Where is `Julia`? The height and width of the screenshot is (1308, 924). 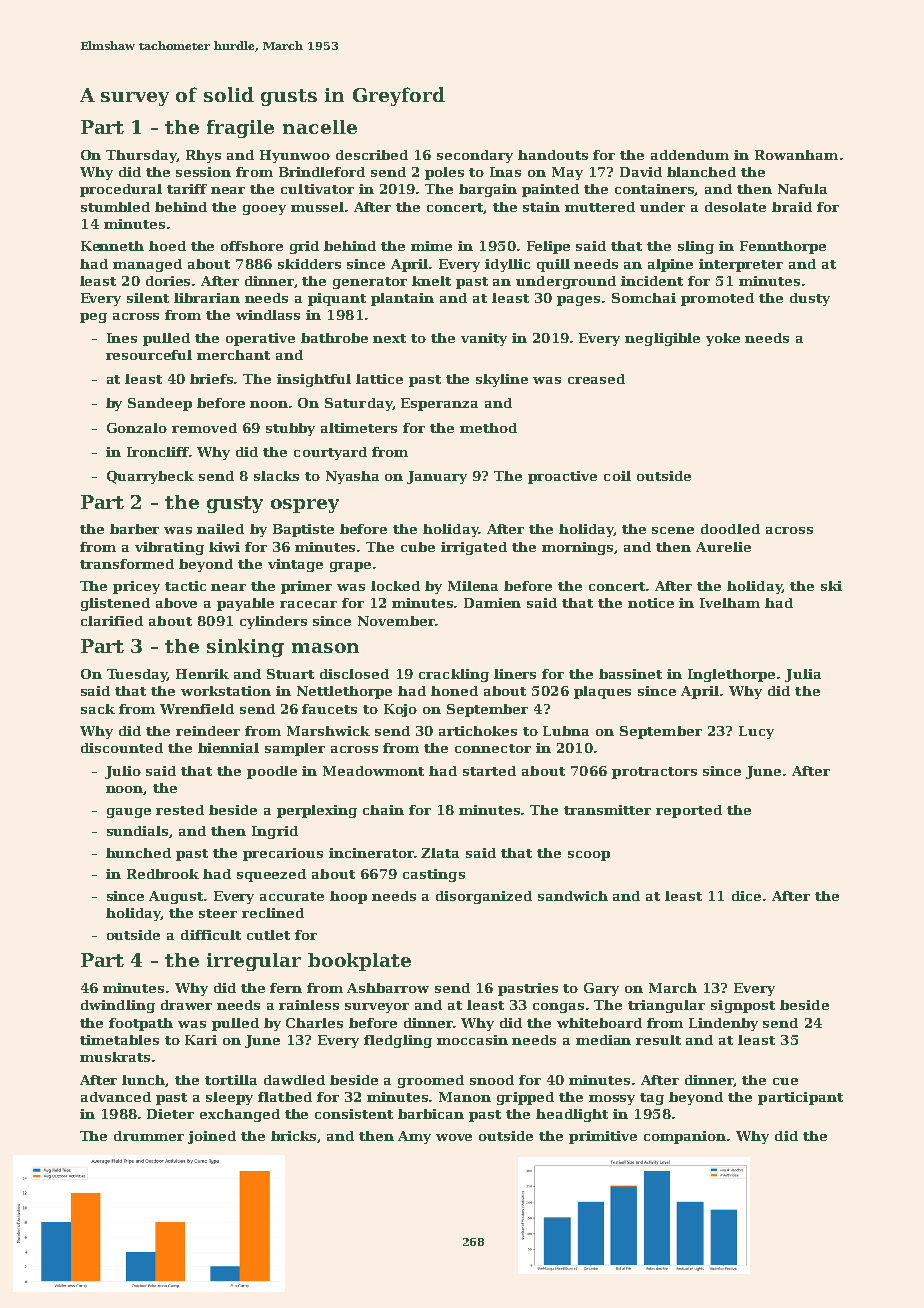
Julia is located at coordinates (803, 675).
